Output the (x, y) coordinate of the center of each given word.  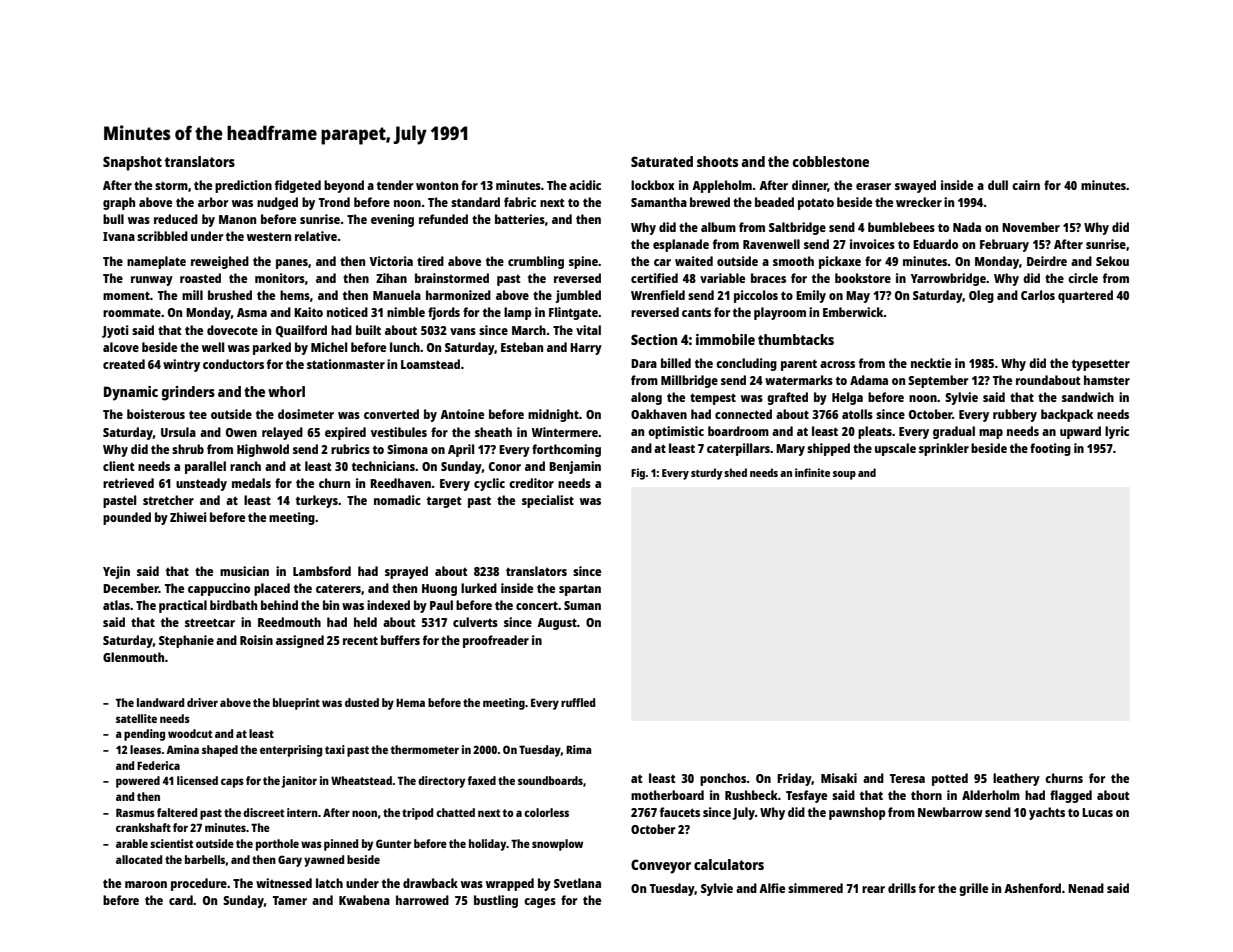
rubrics (350, 449)
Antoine (462, 414)
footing (1050, 449)
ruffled (578, 702)
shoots (717, 161)
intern (302, 812)
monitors (280, 278)
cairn (1026, 185)
